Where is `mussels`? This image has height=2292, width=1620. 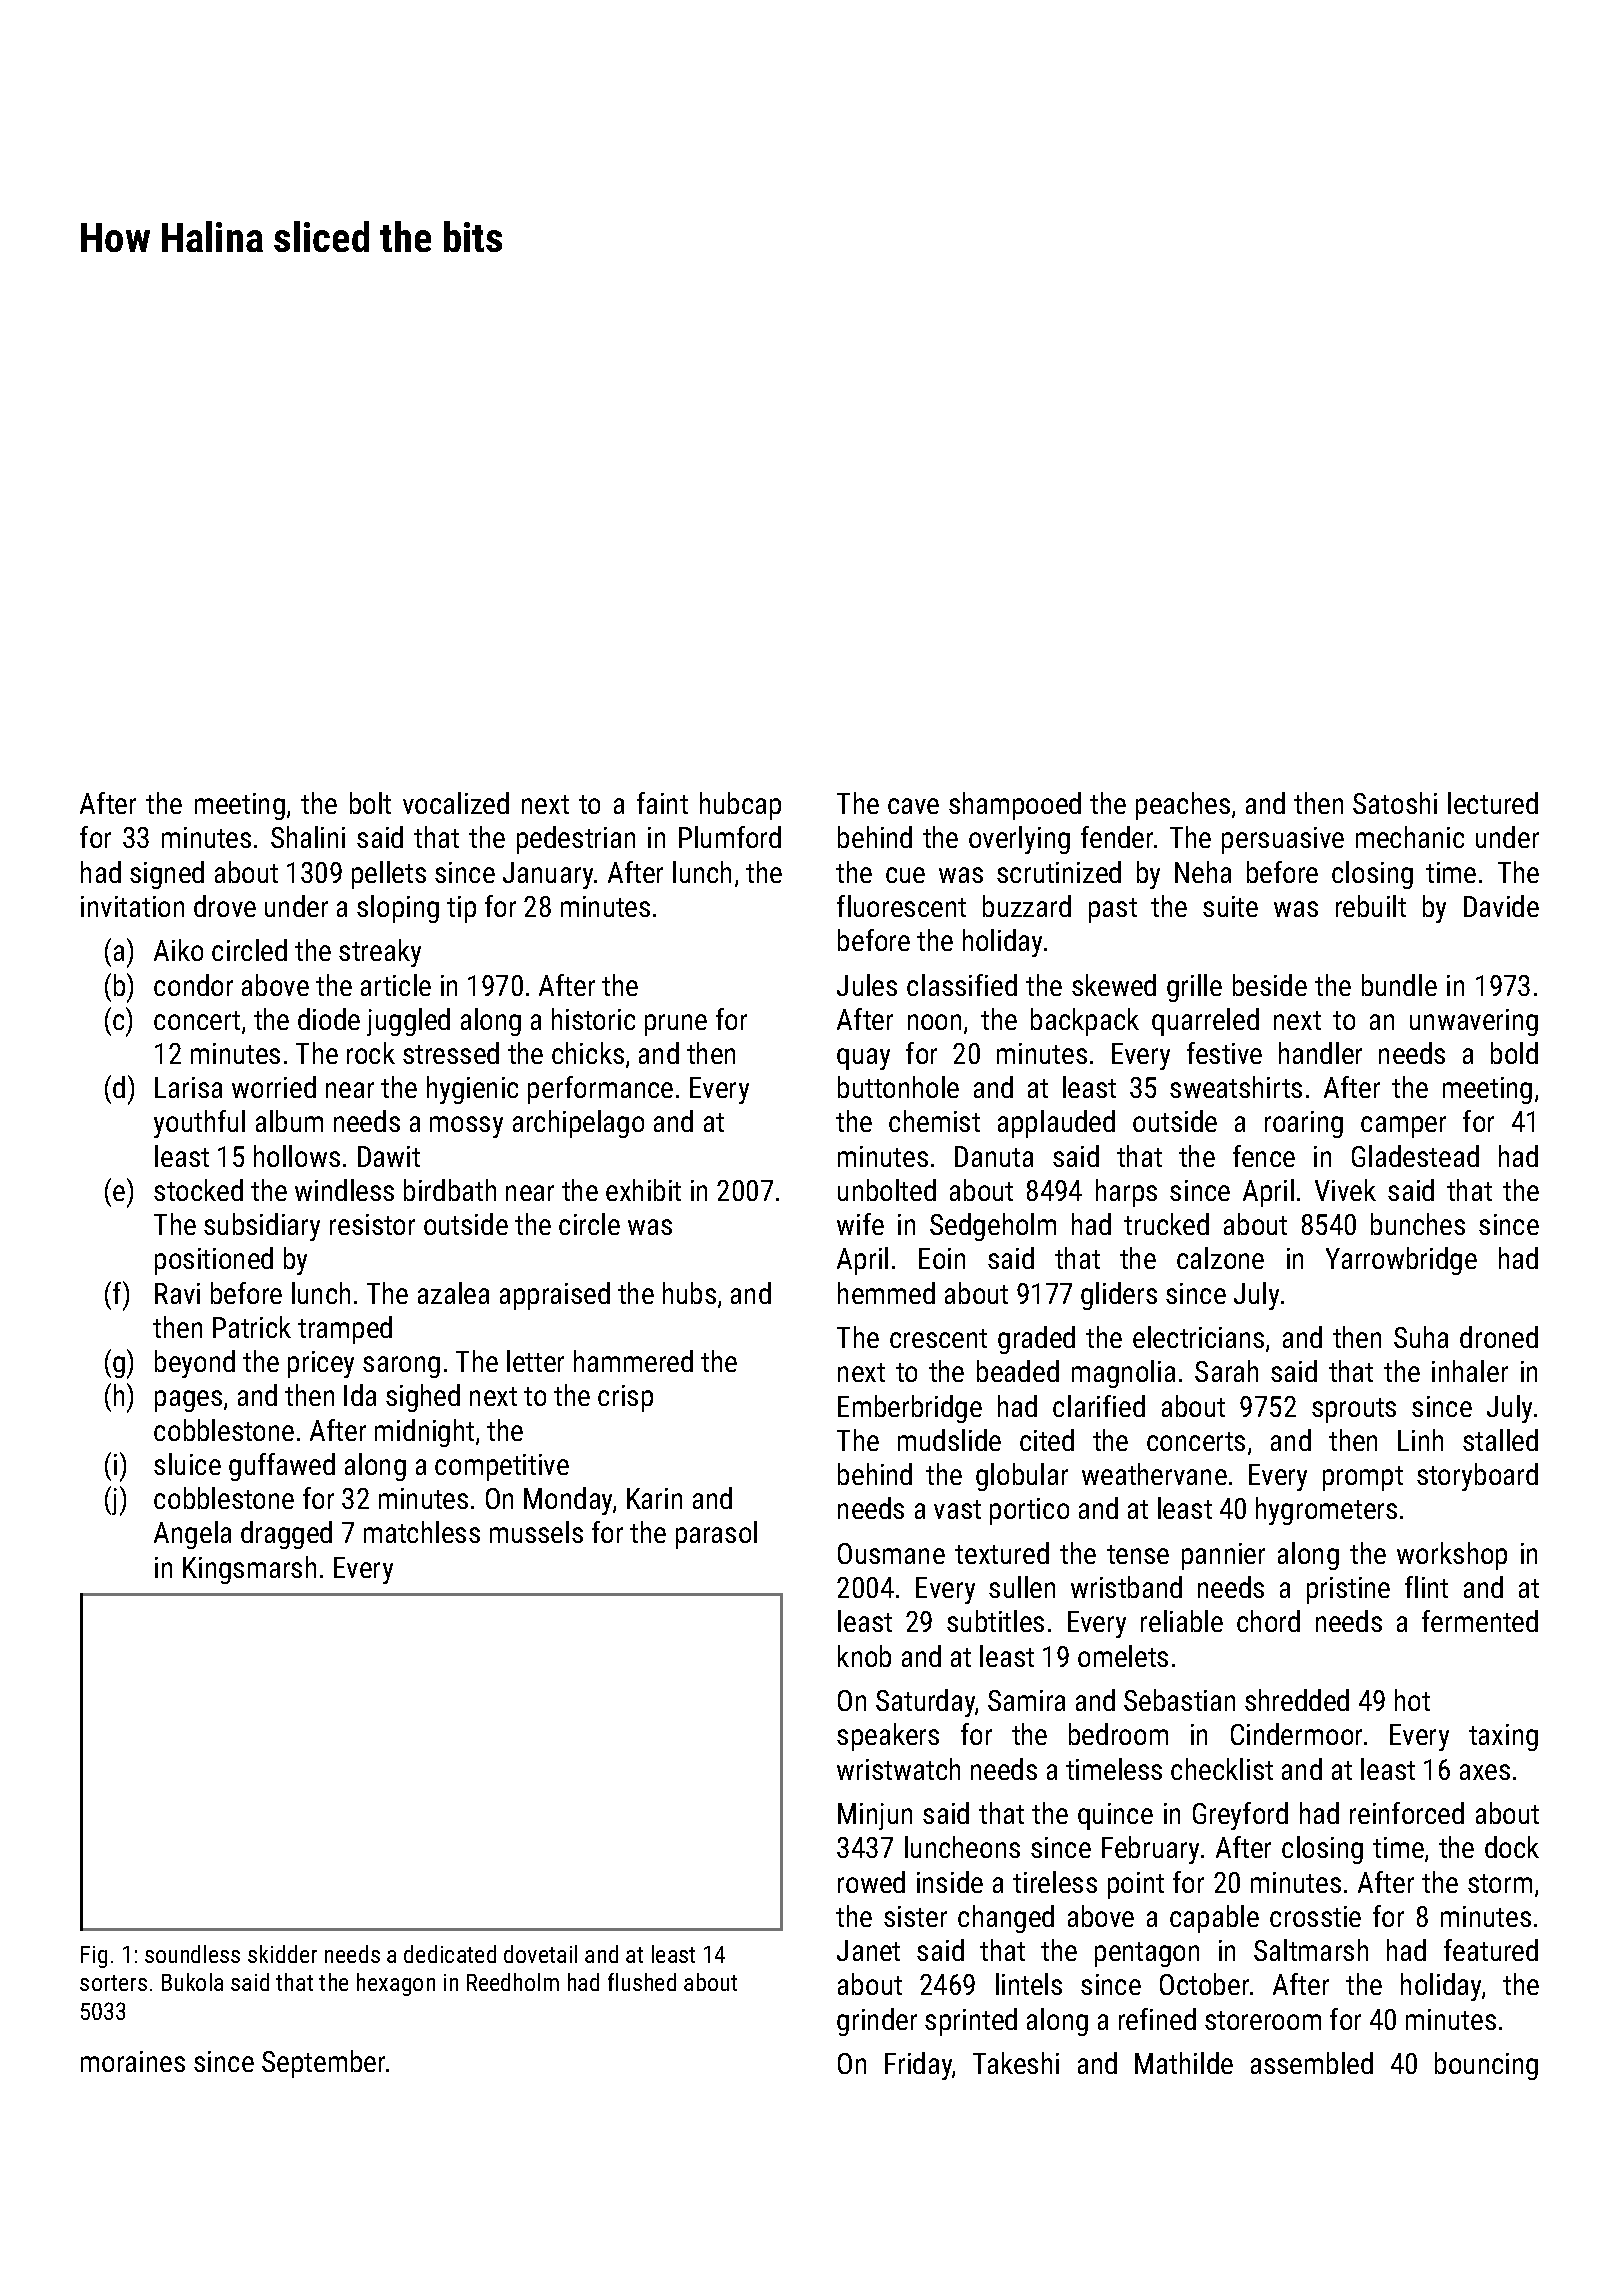
mussels is located at coordinates (536, 1532).
